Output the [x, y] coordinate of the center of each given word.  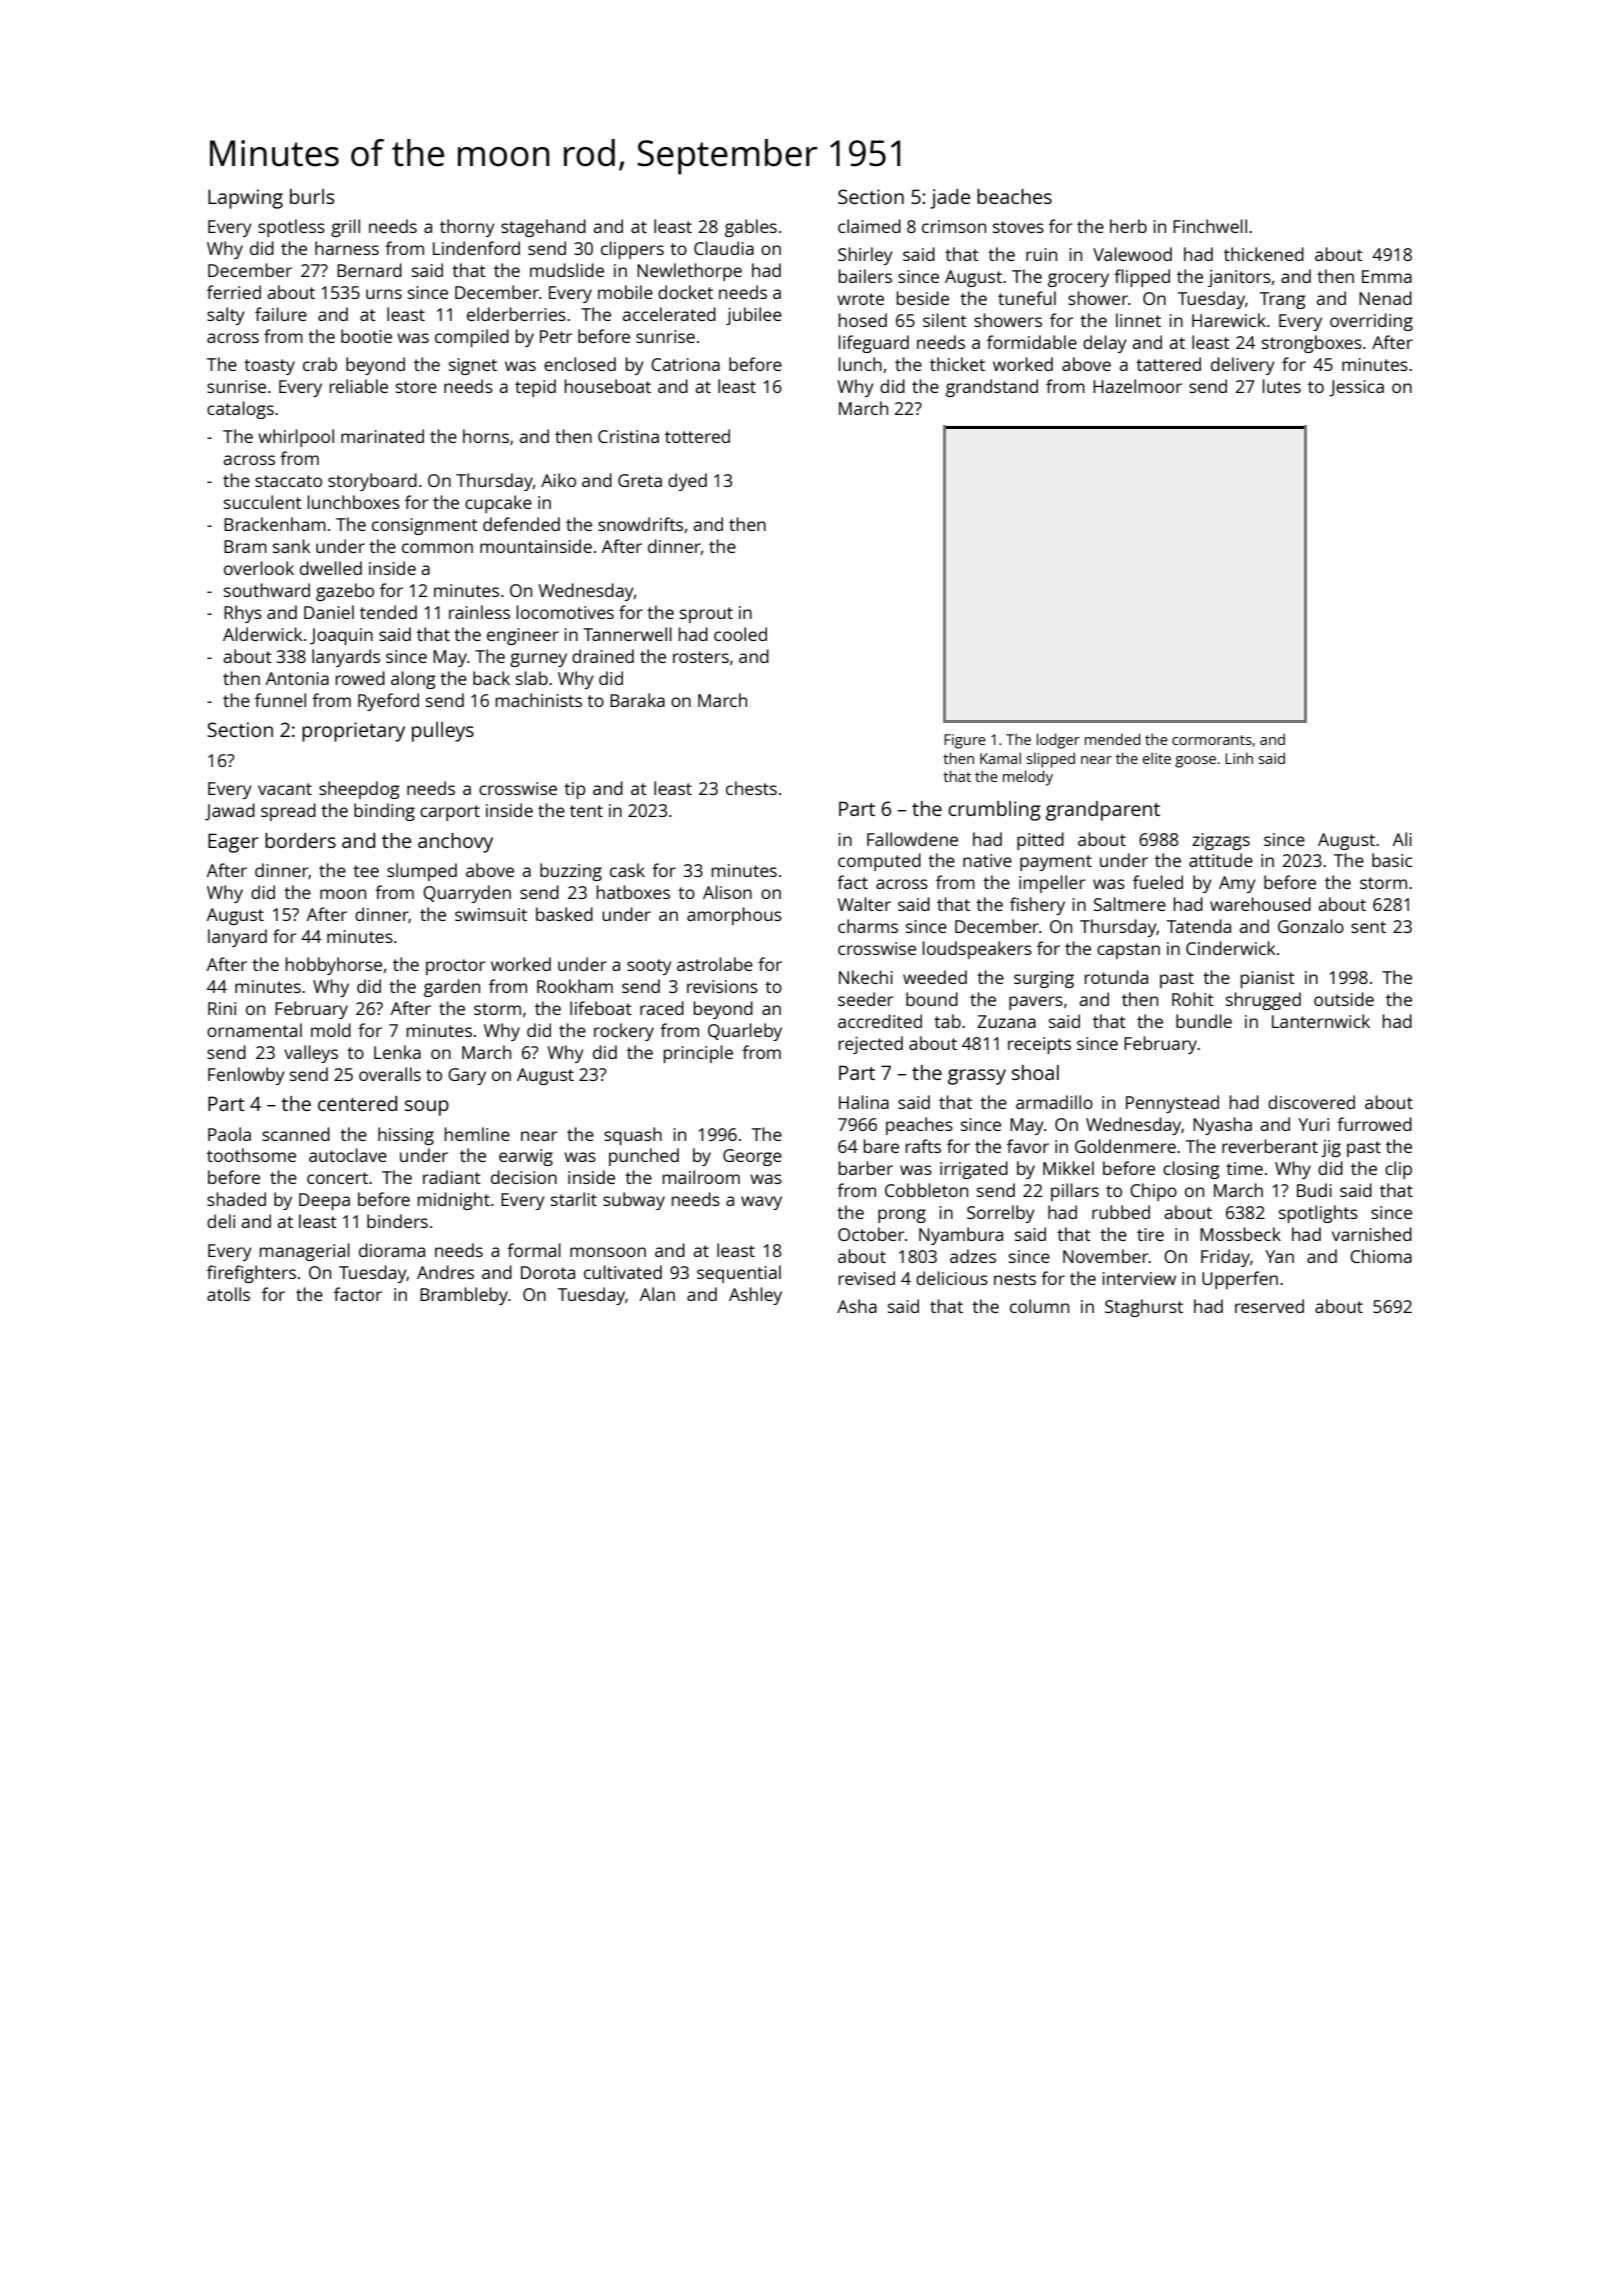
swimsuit [491, 914]
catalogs [240, 410]
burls [312, 196]
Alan [657, 1294]
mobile [625, 292]
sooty [649, 967]
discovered [1311, 1102]
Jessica [1356, 388]
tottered [697, 436]
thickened [1264, 254]
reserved [1269, 1306]
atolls [228, 1294]
